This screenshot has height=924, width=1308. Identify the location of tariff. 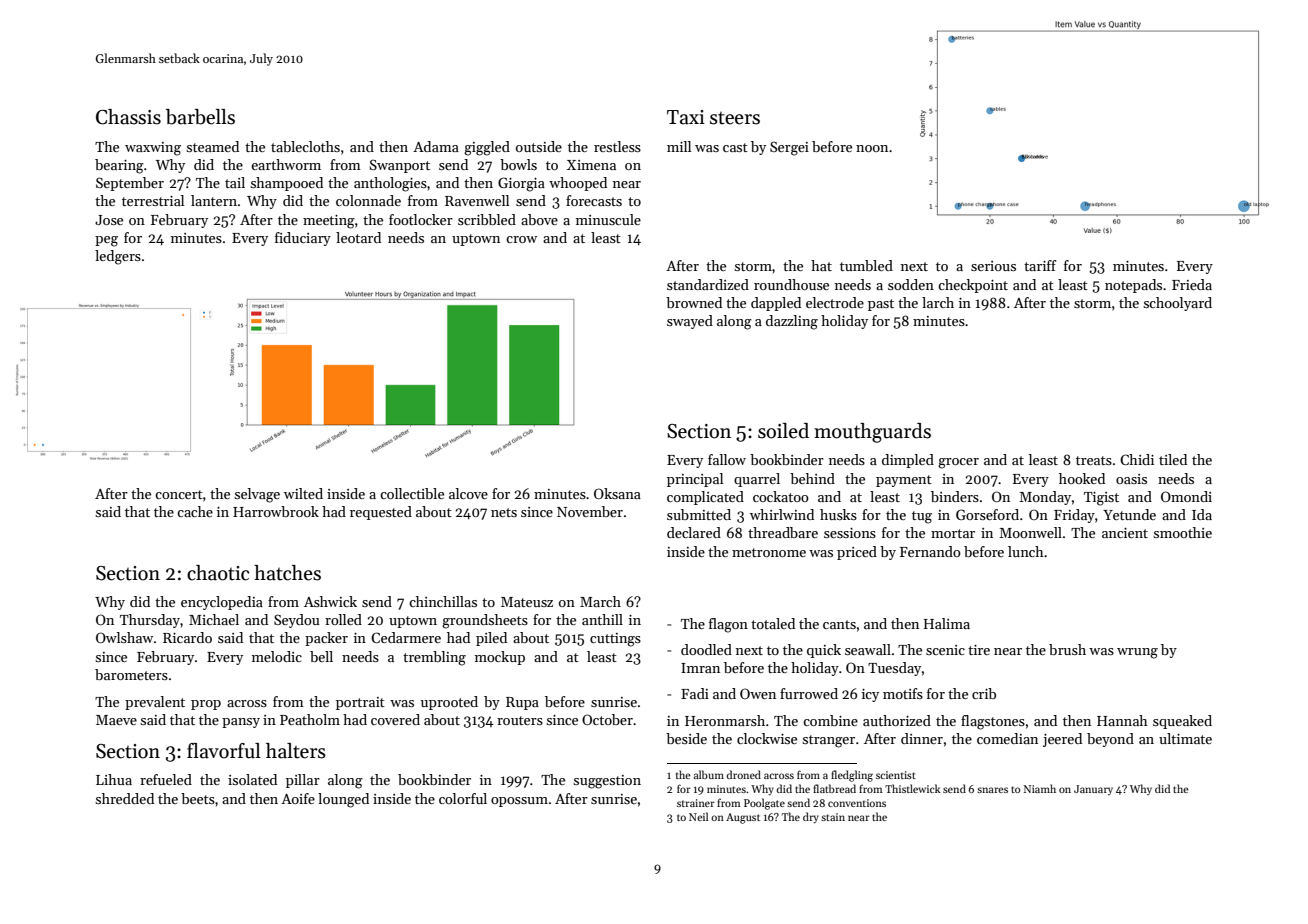
(1040, 265).
